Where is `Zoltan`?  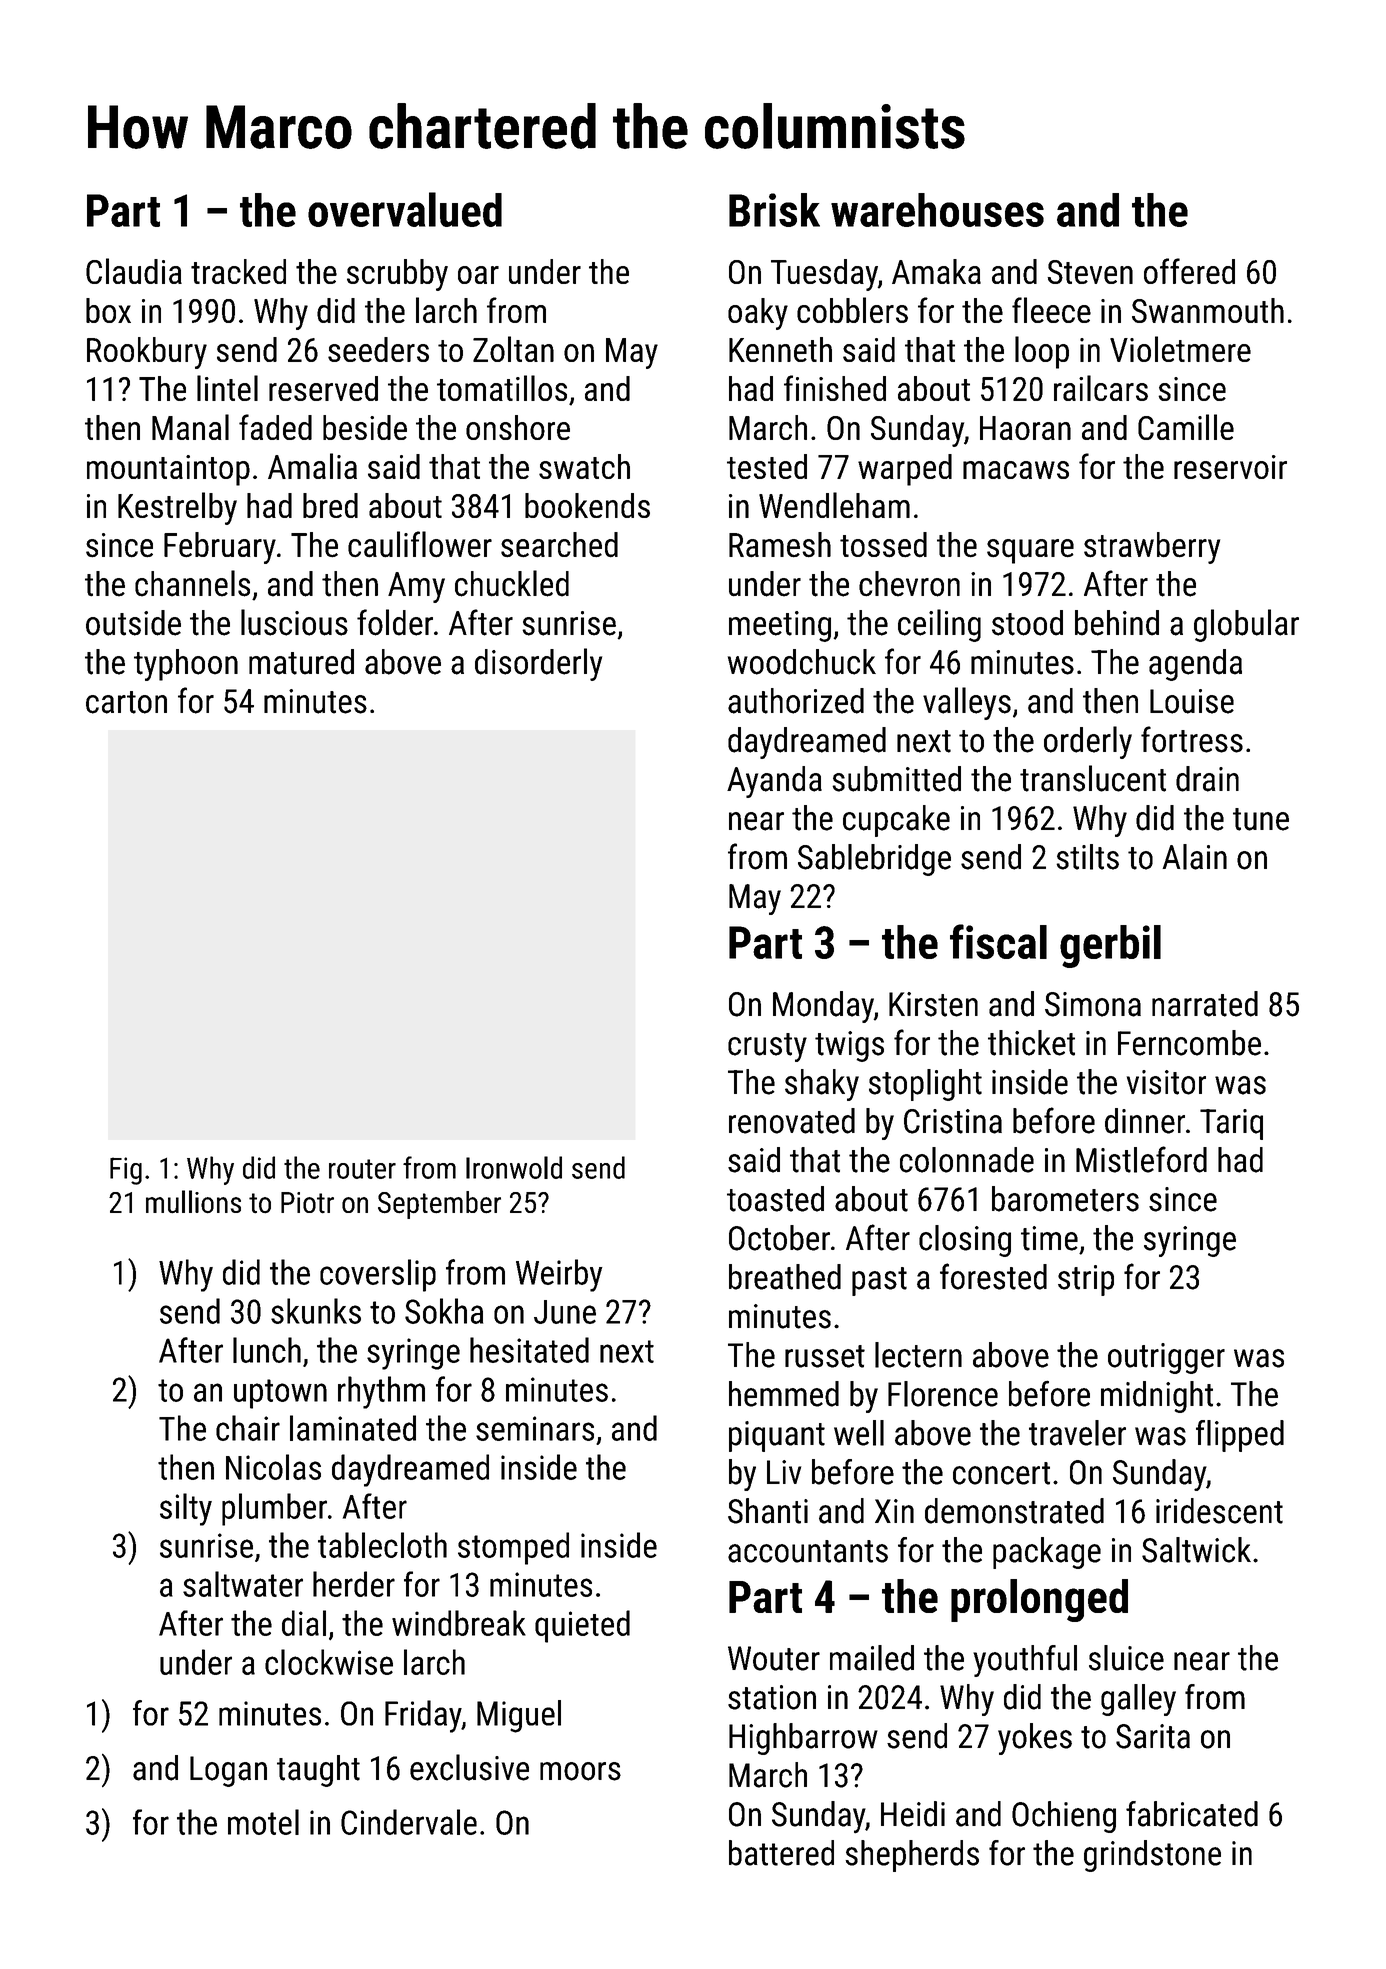
Zoltan is located at coordinates (513, 349).
